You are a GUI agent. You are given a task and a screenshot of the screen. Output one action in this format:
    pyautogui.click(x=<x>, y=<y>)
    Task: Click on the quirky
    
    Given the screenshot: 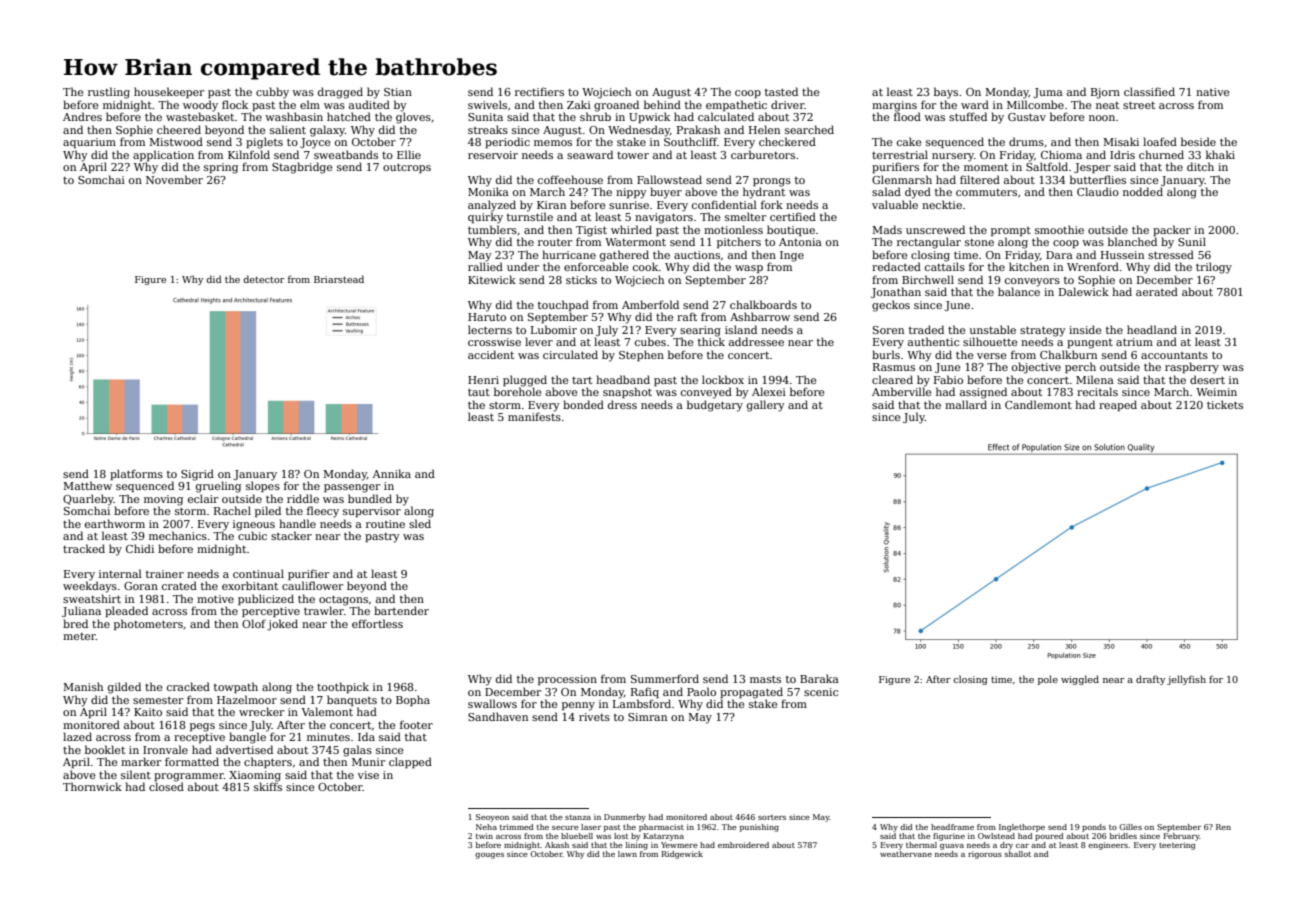 What is the action you would take?
    pyautogui.click(x=485, y=218)
